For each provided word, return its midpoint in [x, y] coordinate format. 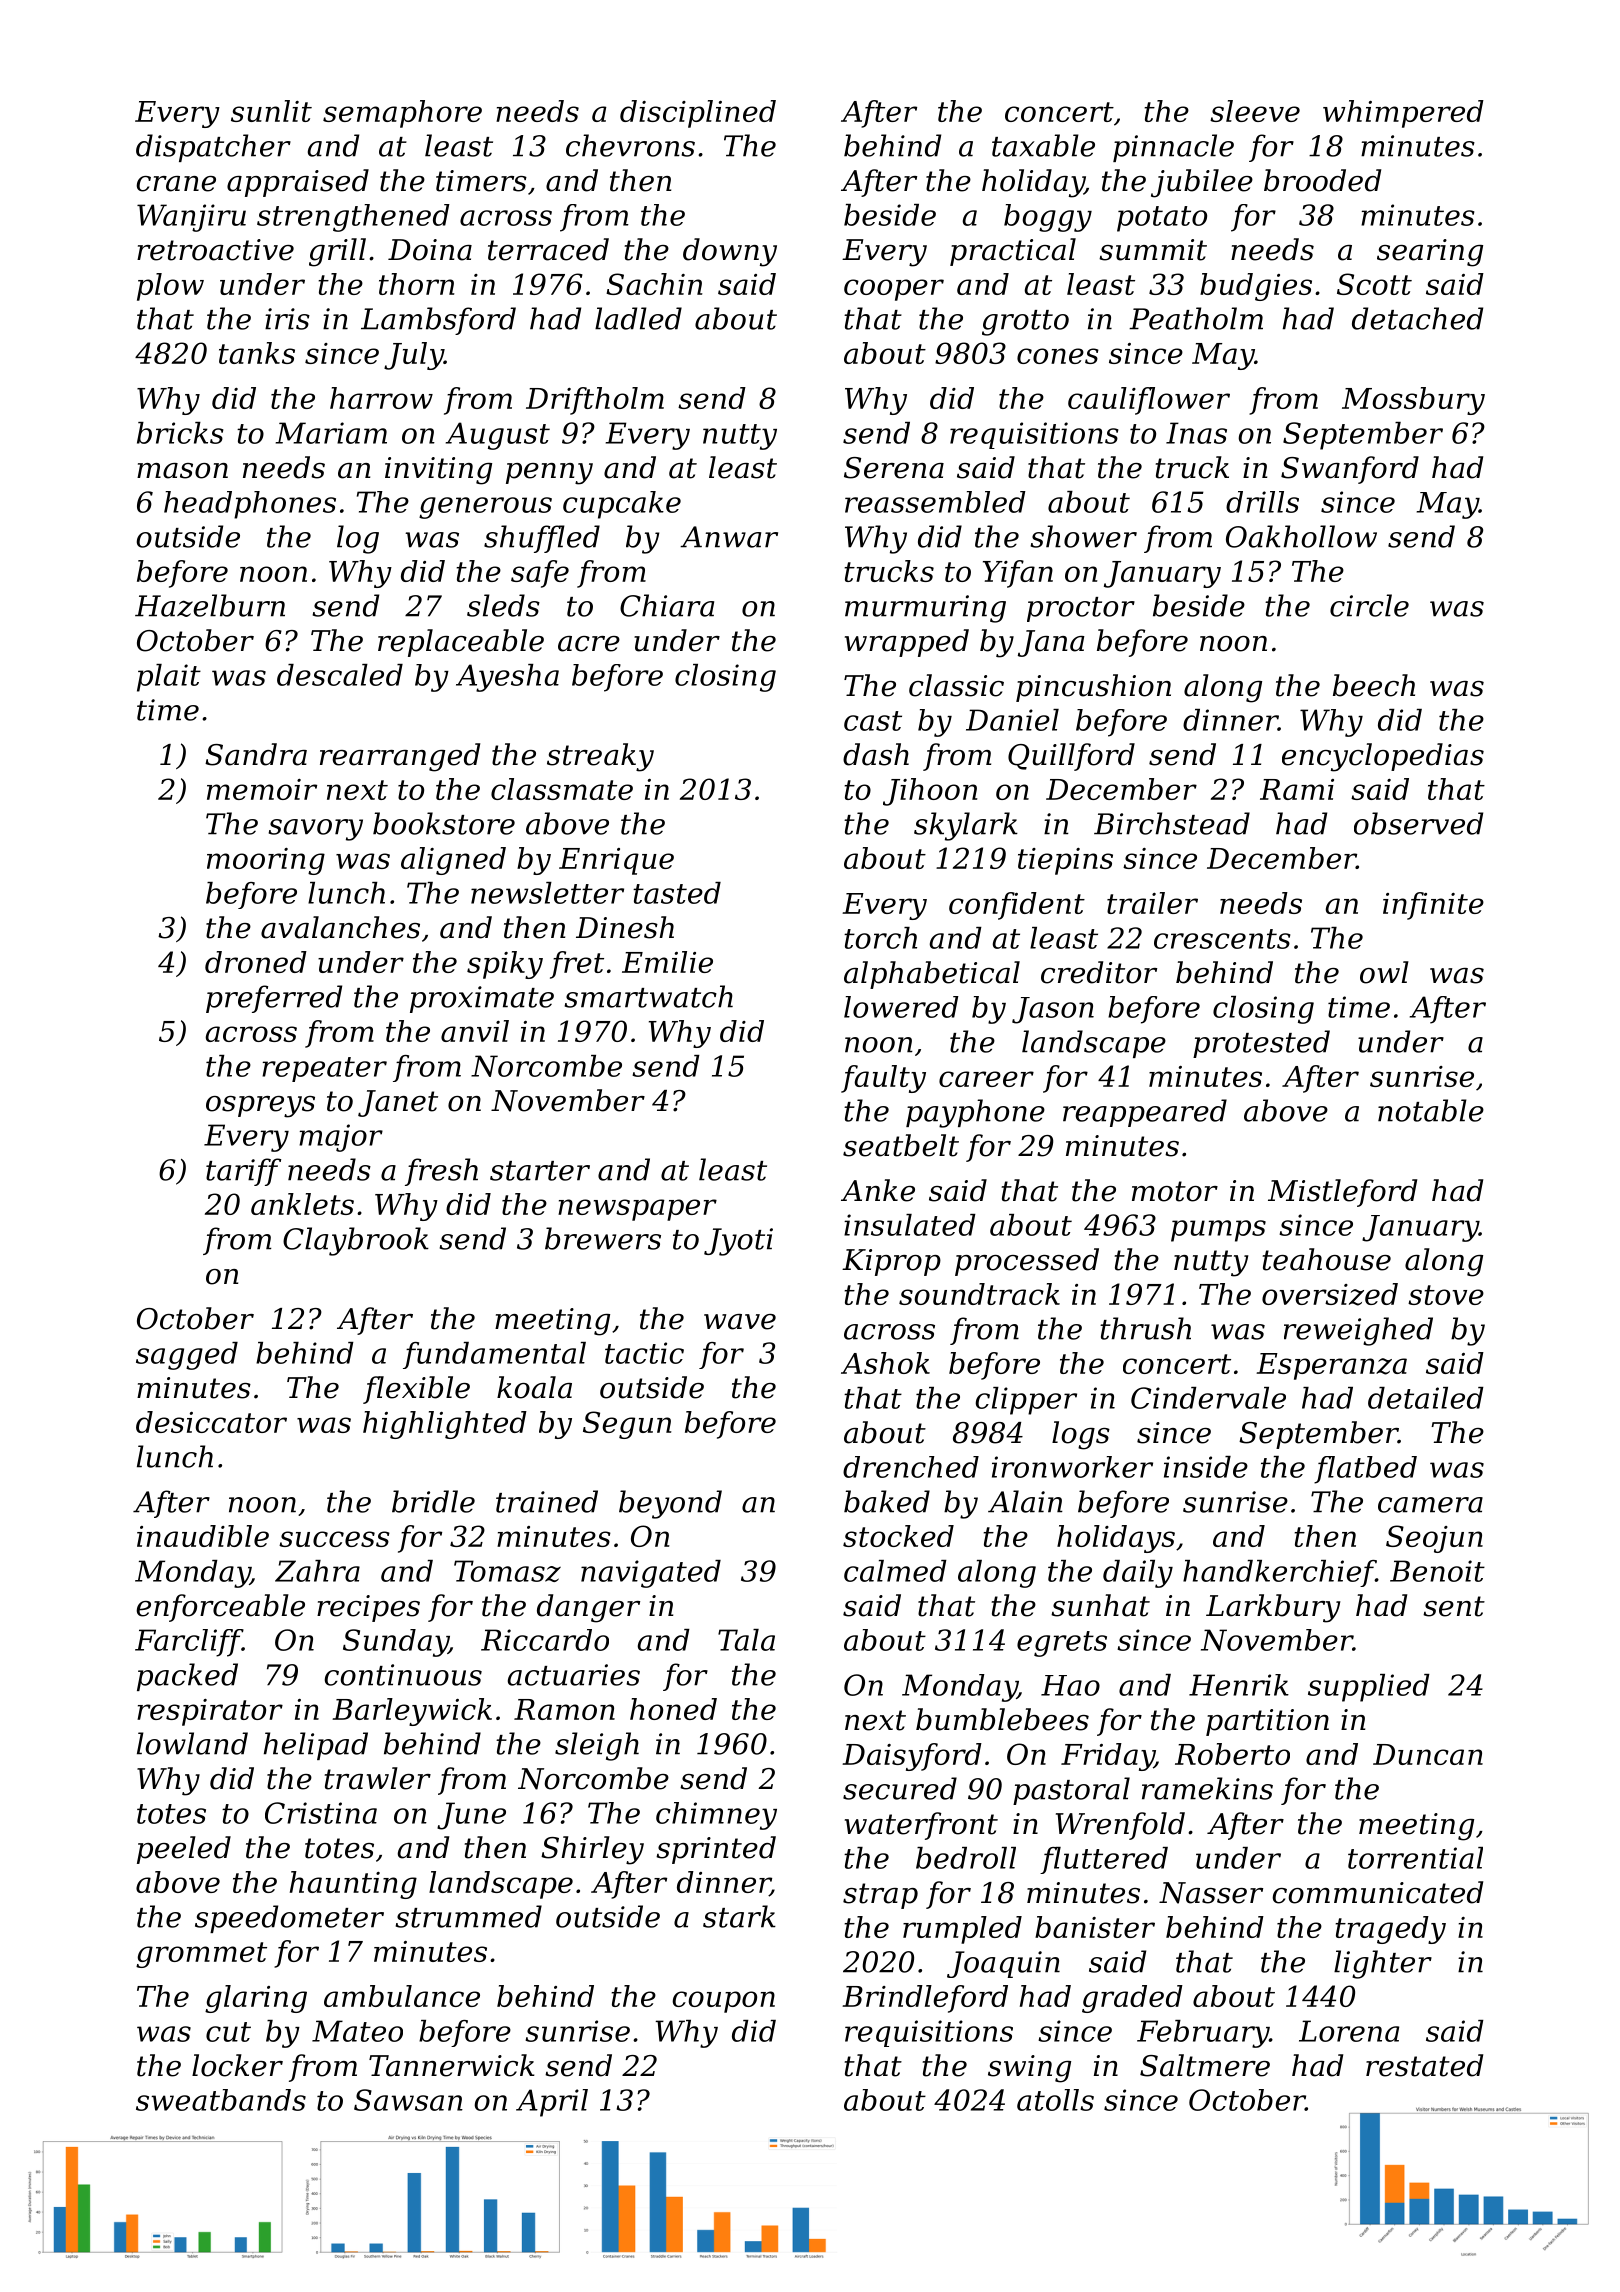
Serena [894, 468]
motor [1175, 1191]
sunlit [271, 111]
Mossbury [1413, 401]
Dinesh [625, 927]
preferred [274, 999]
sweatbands [221, 2100]
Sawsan [408, 2100]
